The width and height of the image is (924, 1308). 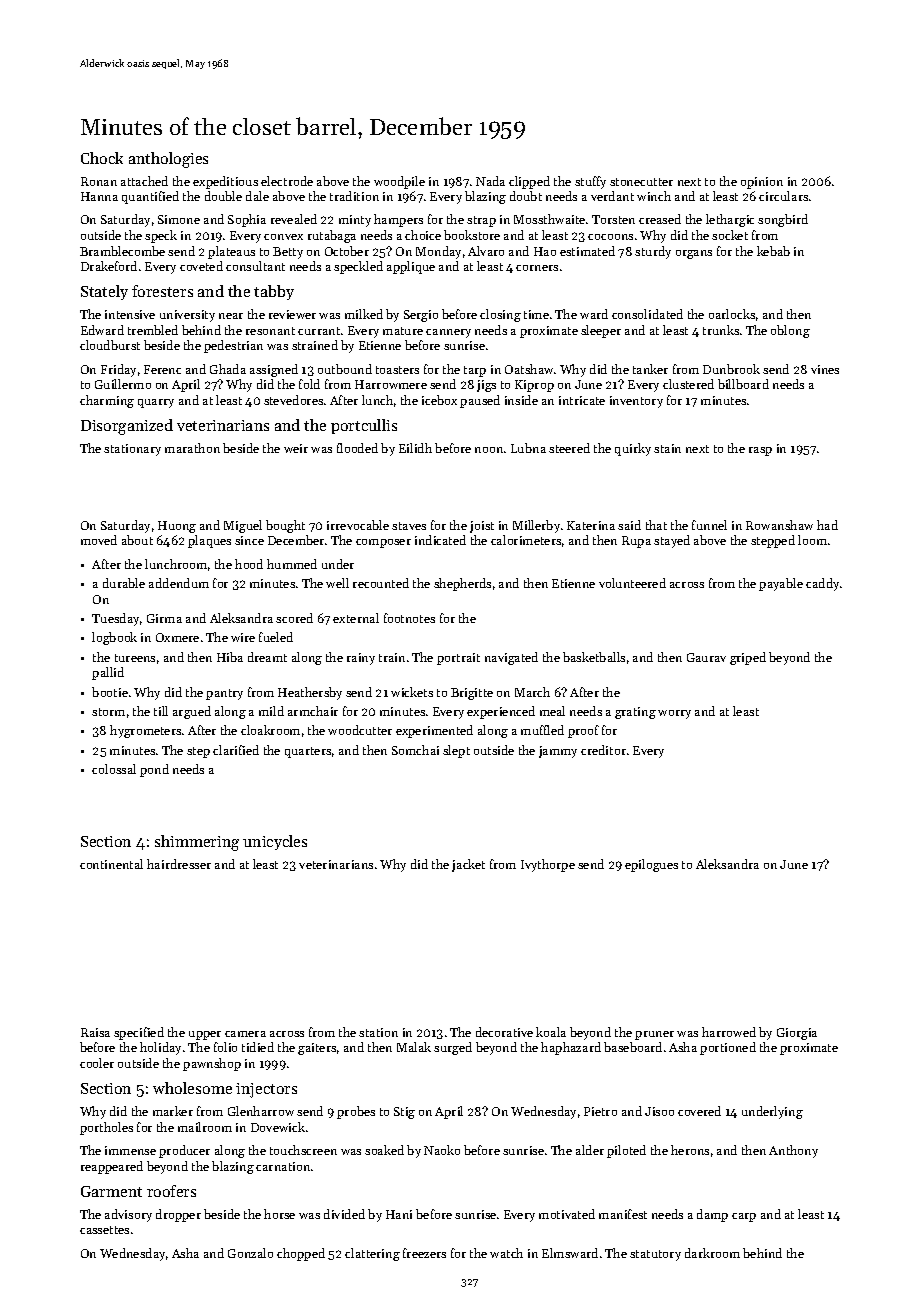 What do you see at coordinates (114, 769) in the image?
I see `colossal` at bounding box center [114, 769].
